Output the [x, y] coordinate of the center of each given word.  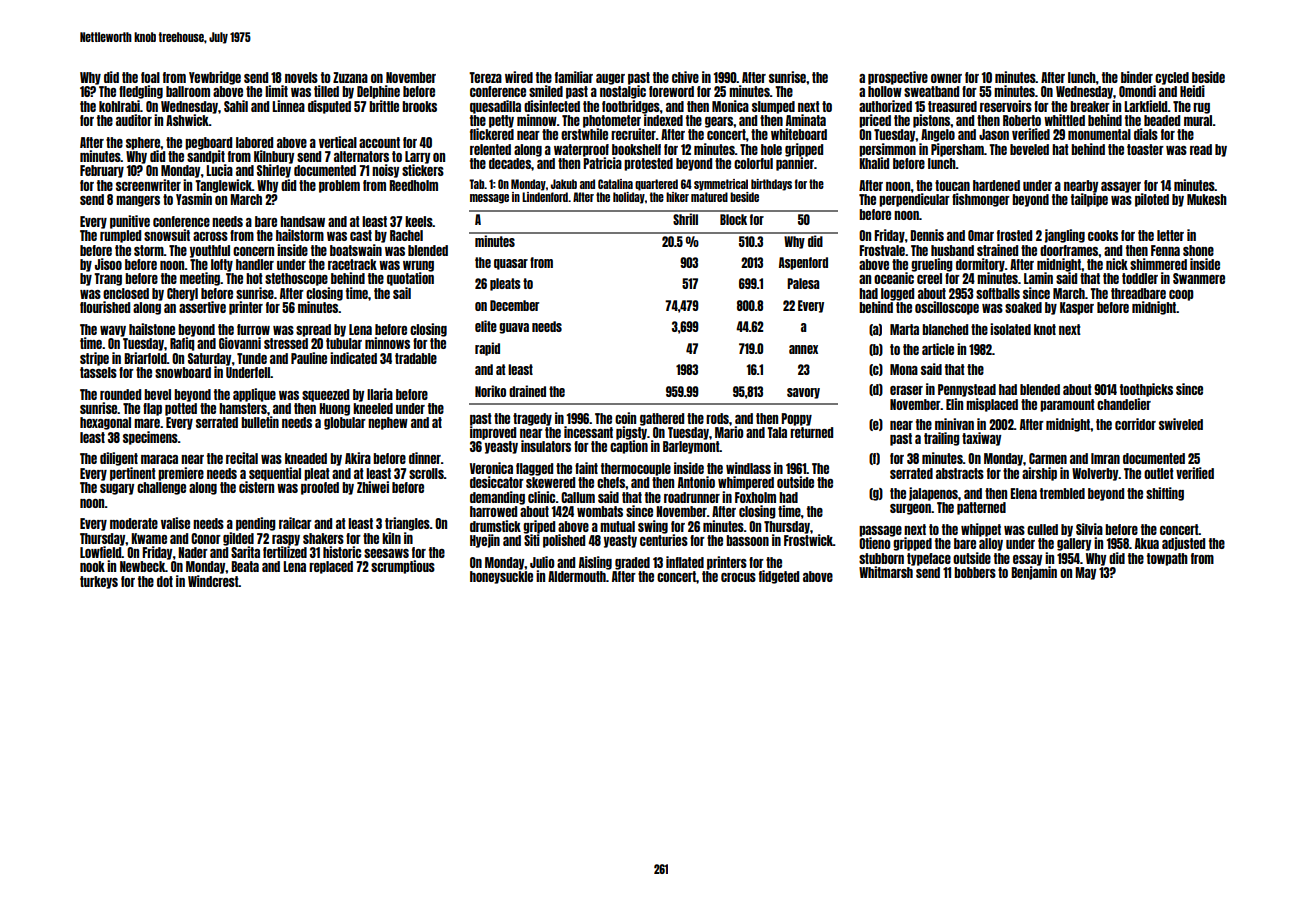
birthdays [771, 185]
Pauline [309, 358]
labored [254, 142]
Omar [981, 235]
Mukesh [1207, 199]
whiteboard [799, 134]
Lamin [1038, 278]
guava [514, 328]
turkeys [99, 582]
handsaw [302, 221]
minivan [954, 424]
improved [493, 433]
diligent [119, 459]
